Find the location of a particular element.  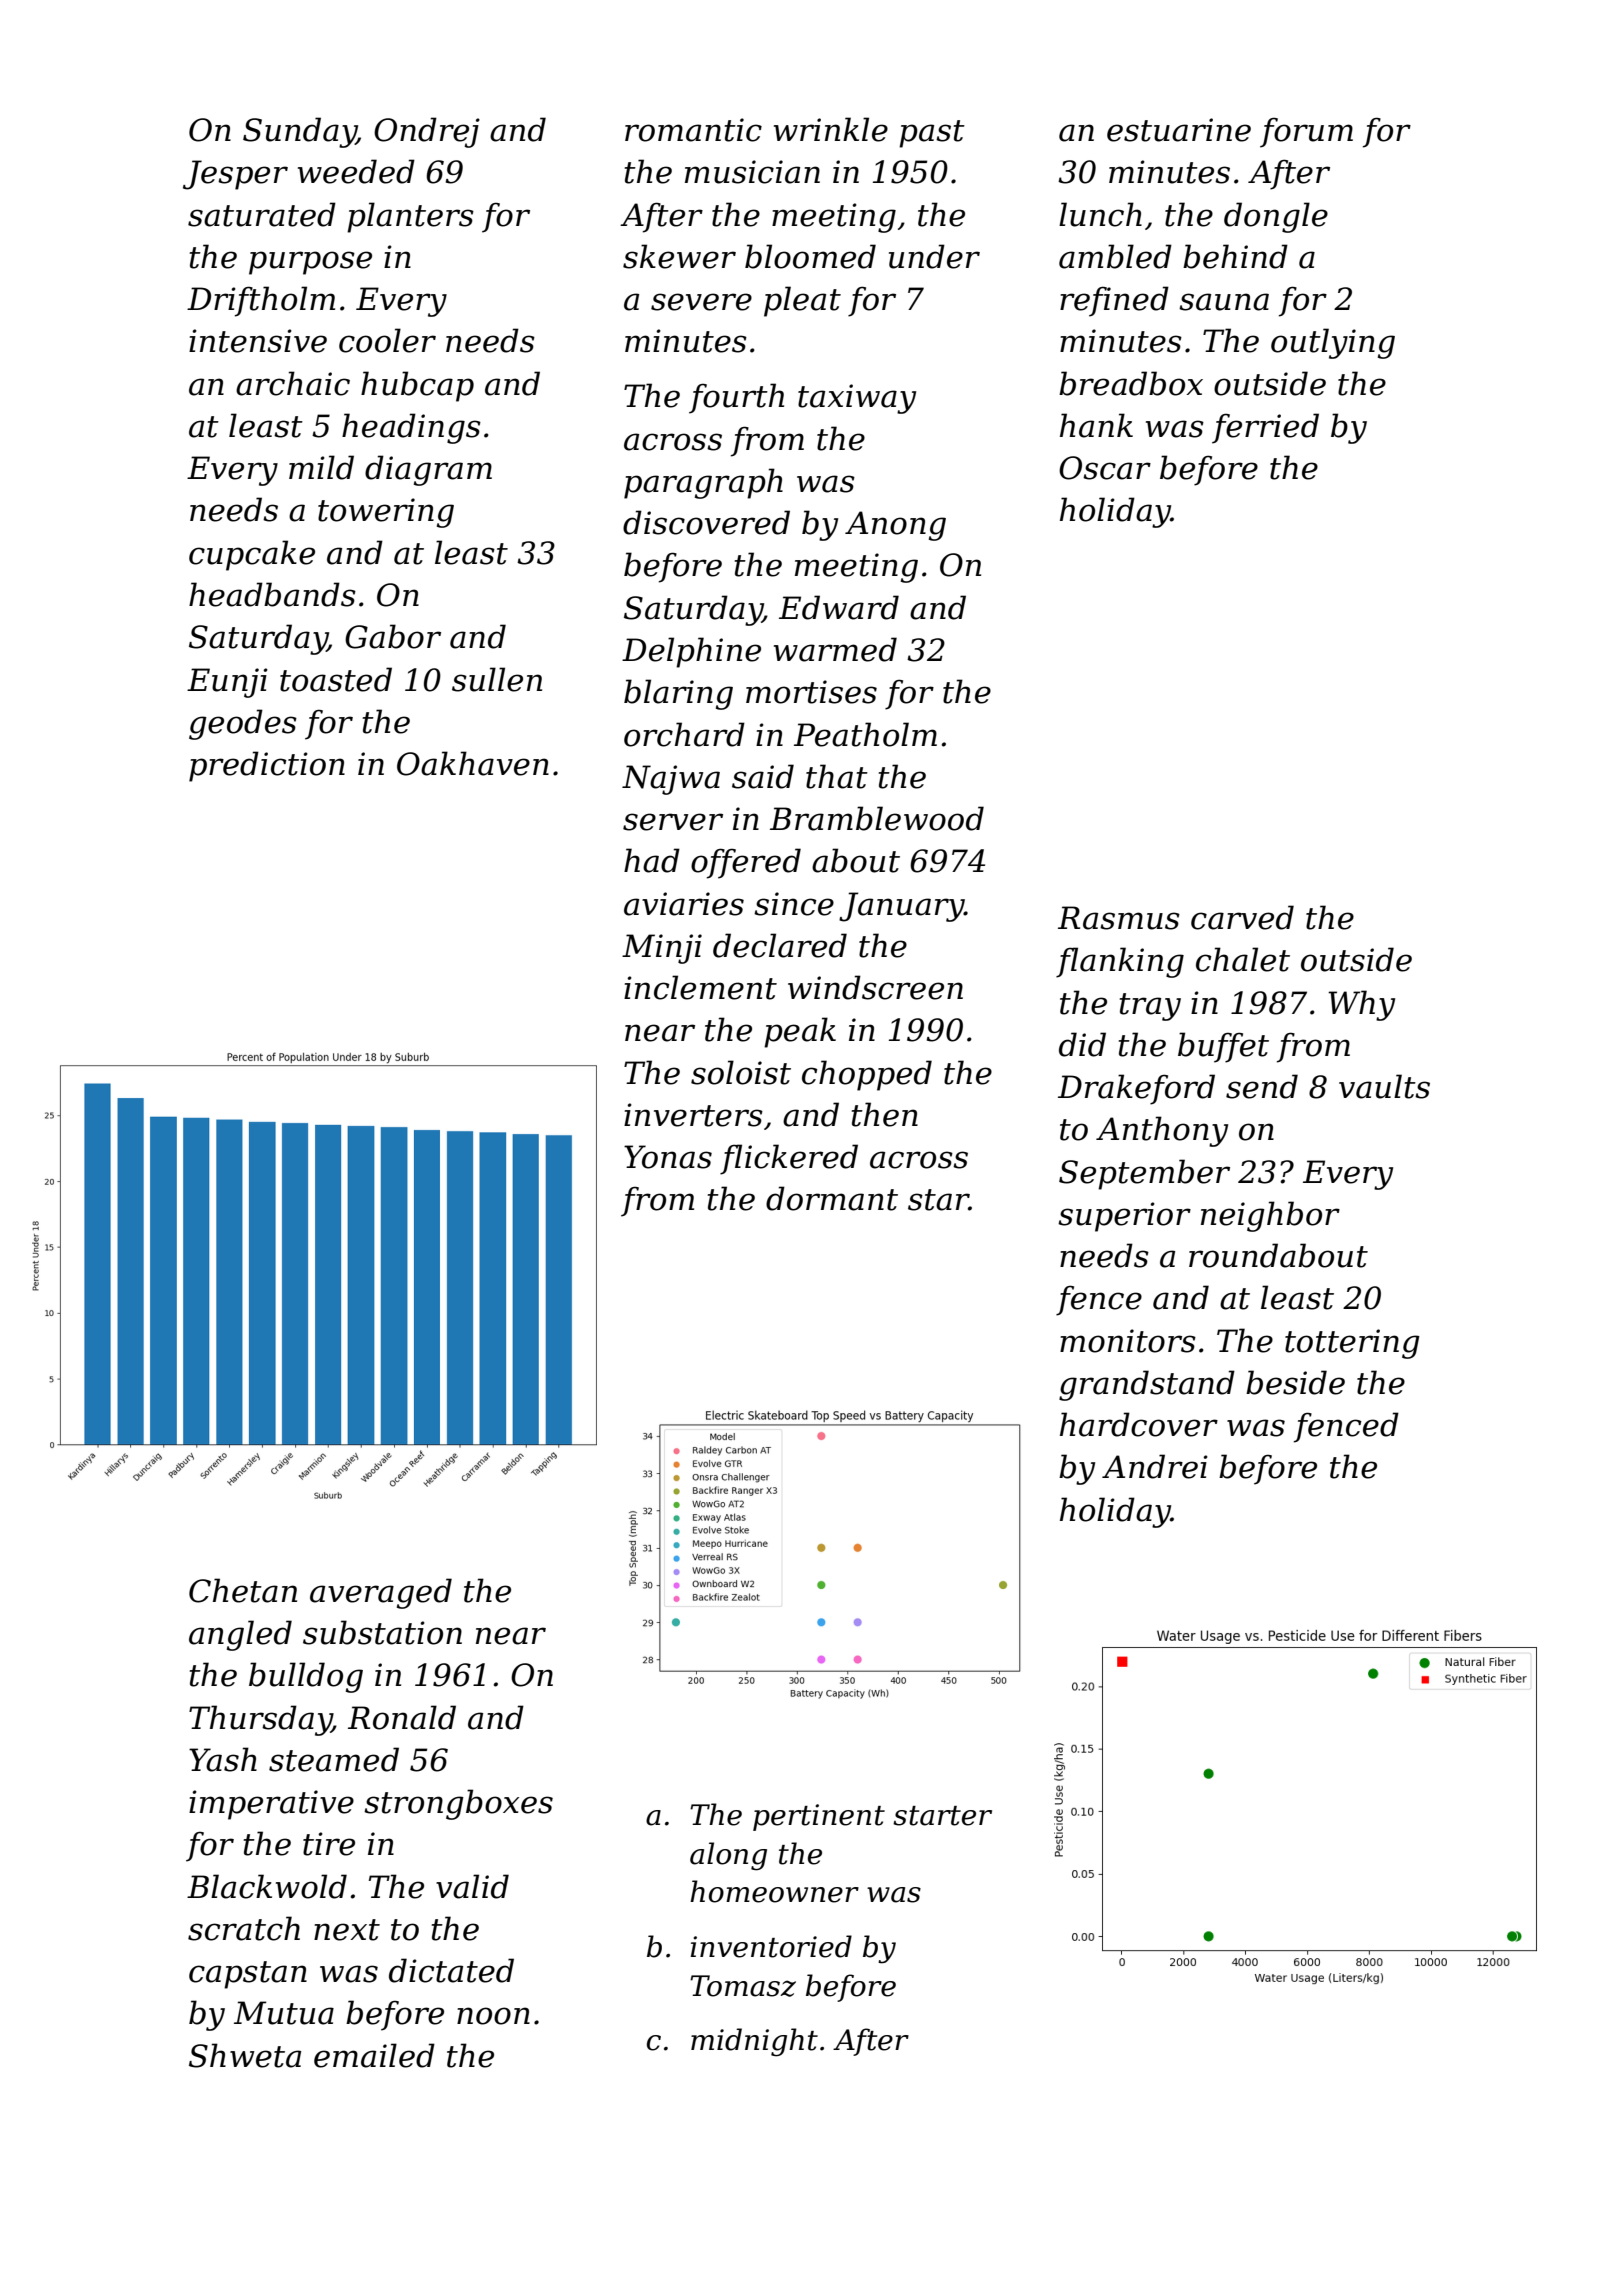

romantic is located at coordinates (693, 130).
